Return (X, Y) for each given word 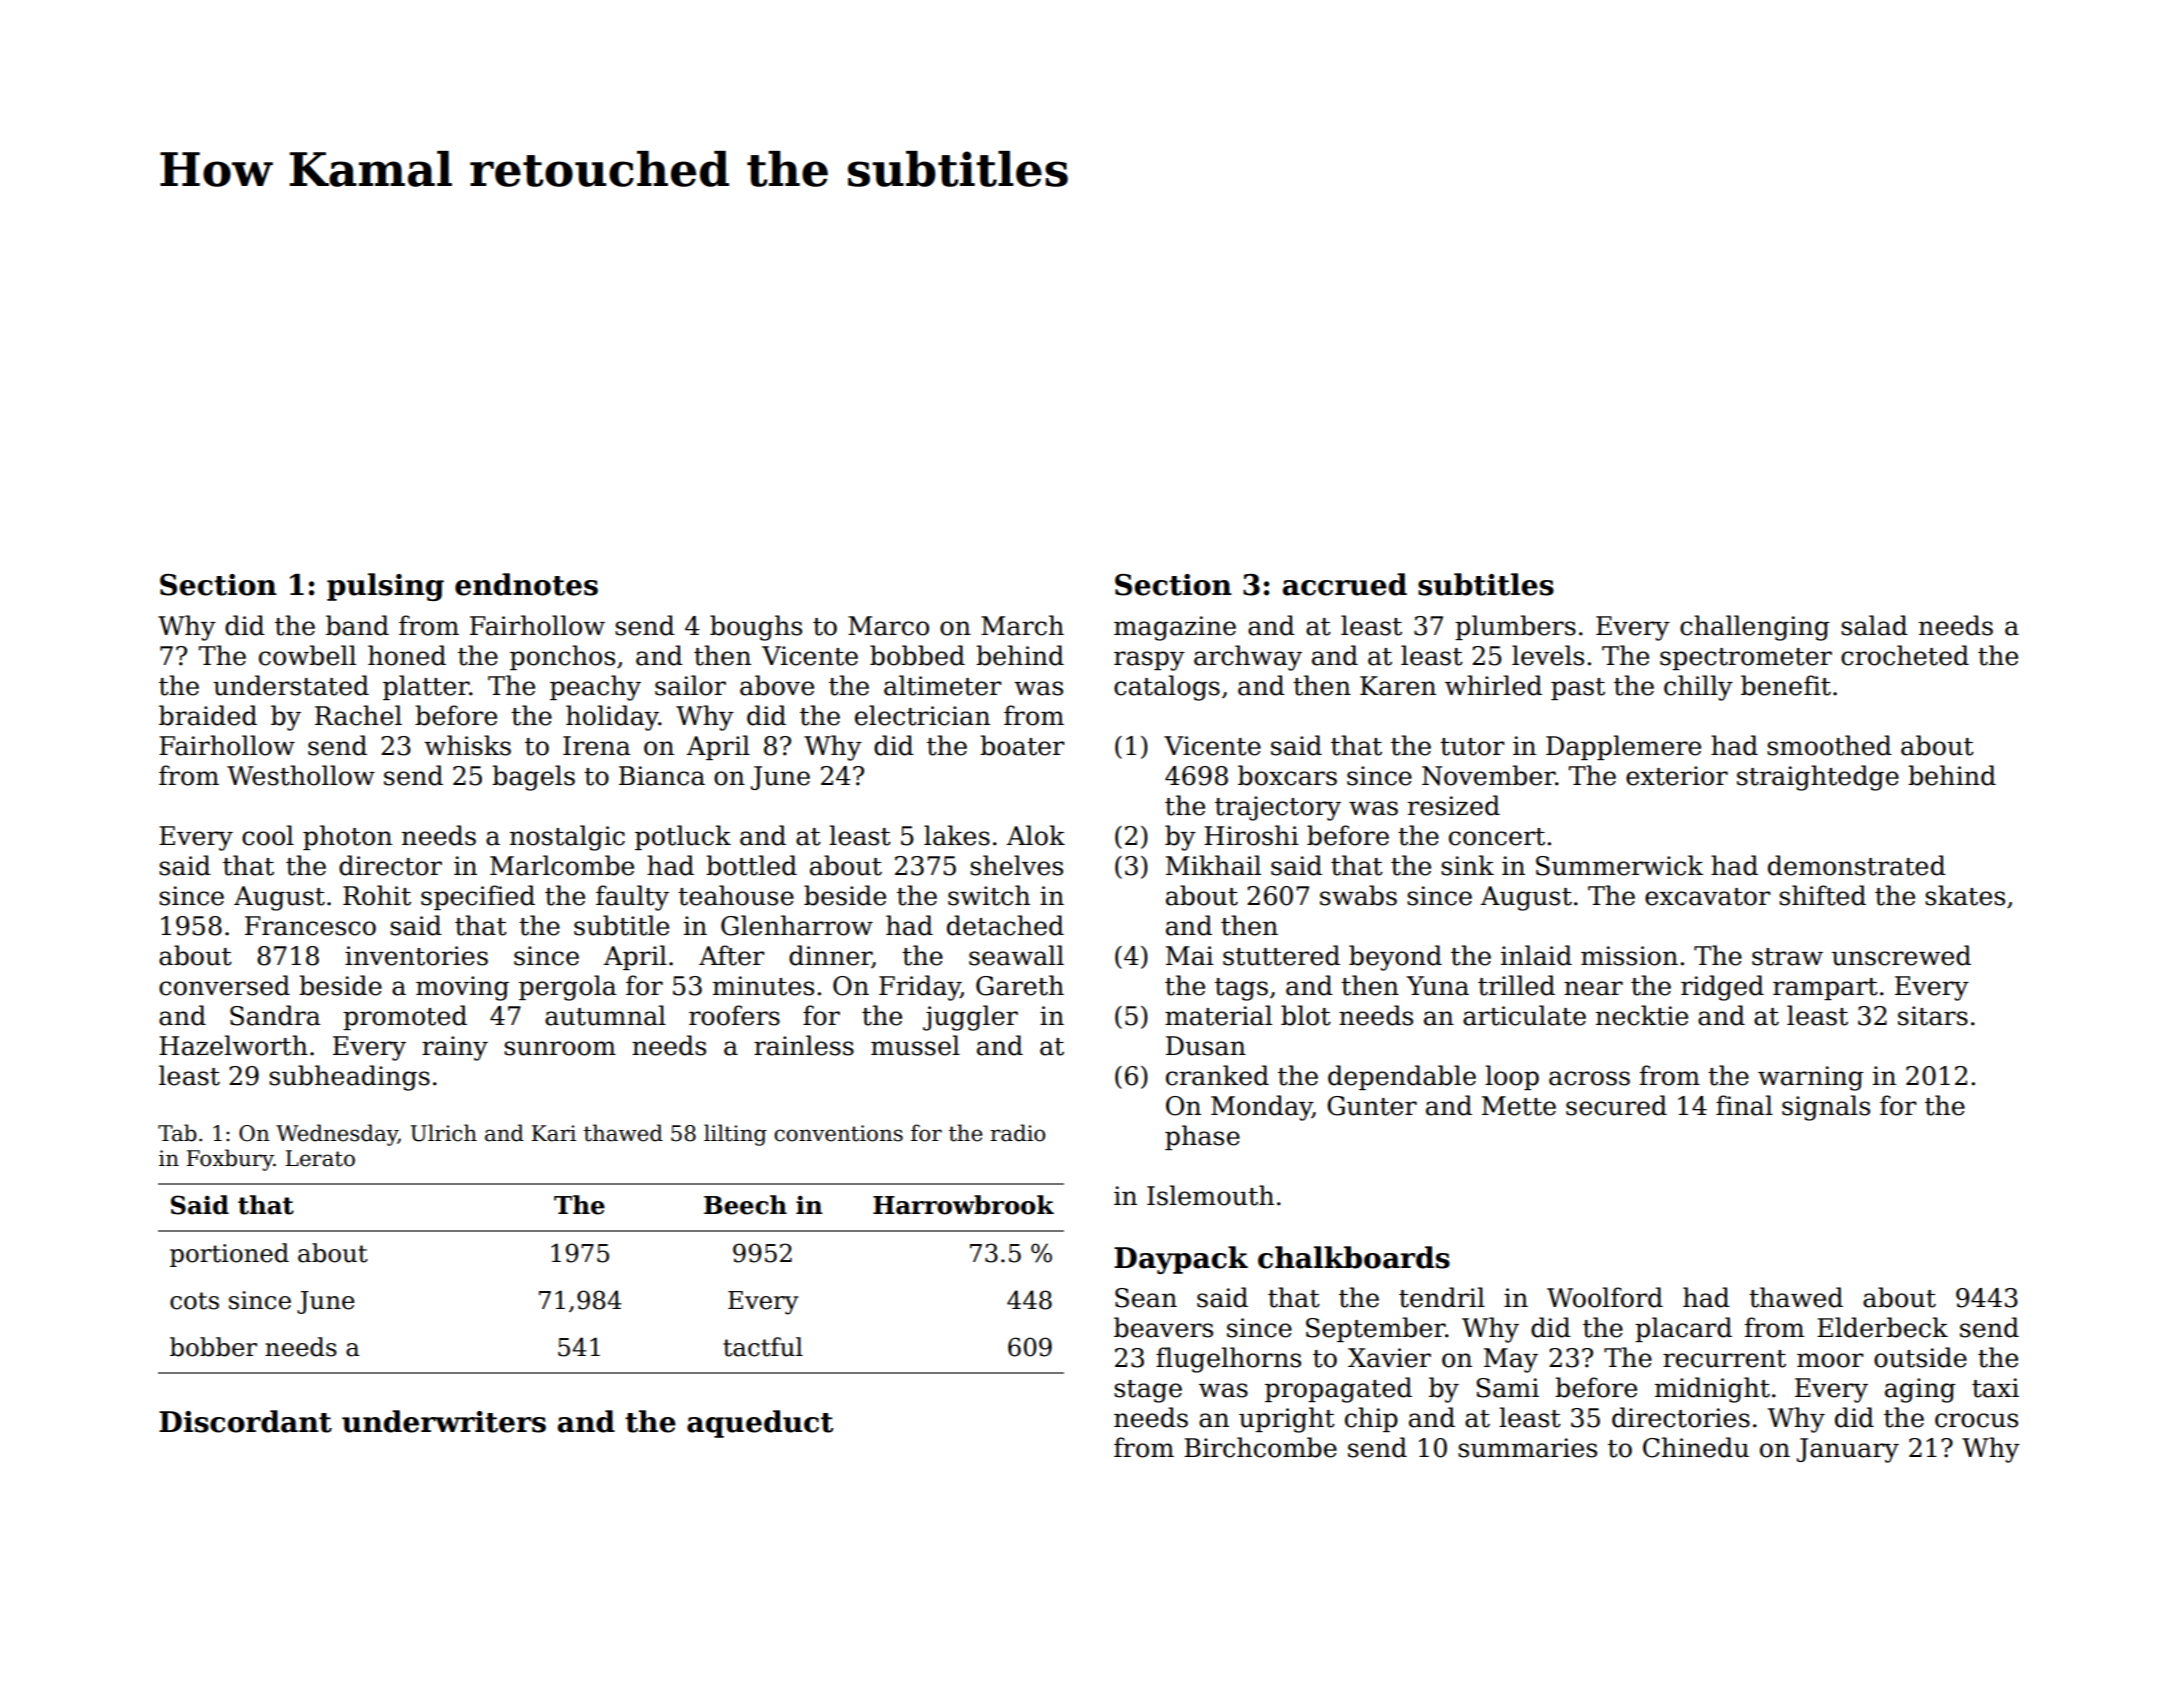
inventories (416, 956)
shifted (1822, 895)
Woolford (1605, 1297)
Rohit (377, 895)
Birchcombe (1260, 1447)
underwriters (444, 1421)
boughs (756, 628)
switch (989, 895)
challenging (1755, 628)
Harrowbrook (963, 1205)
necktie (1642, 1015)
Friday (920, 988)
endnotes (526, 584)
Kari (553, 1133)
